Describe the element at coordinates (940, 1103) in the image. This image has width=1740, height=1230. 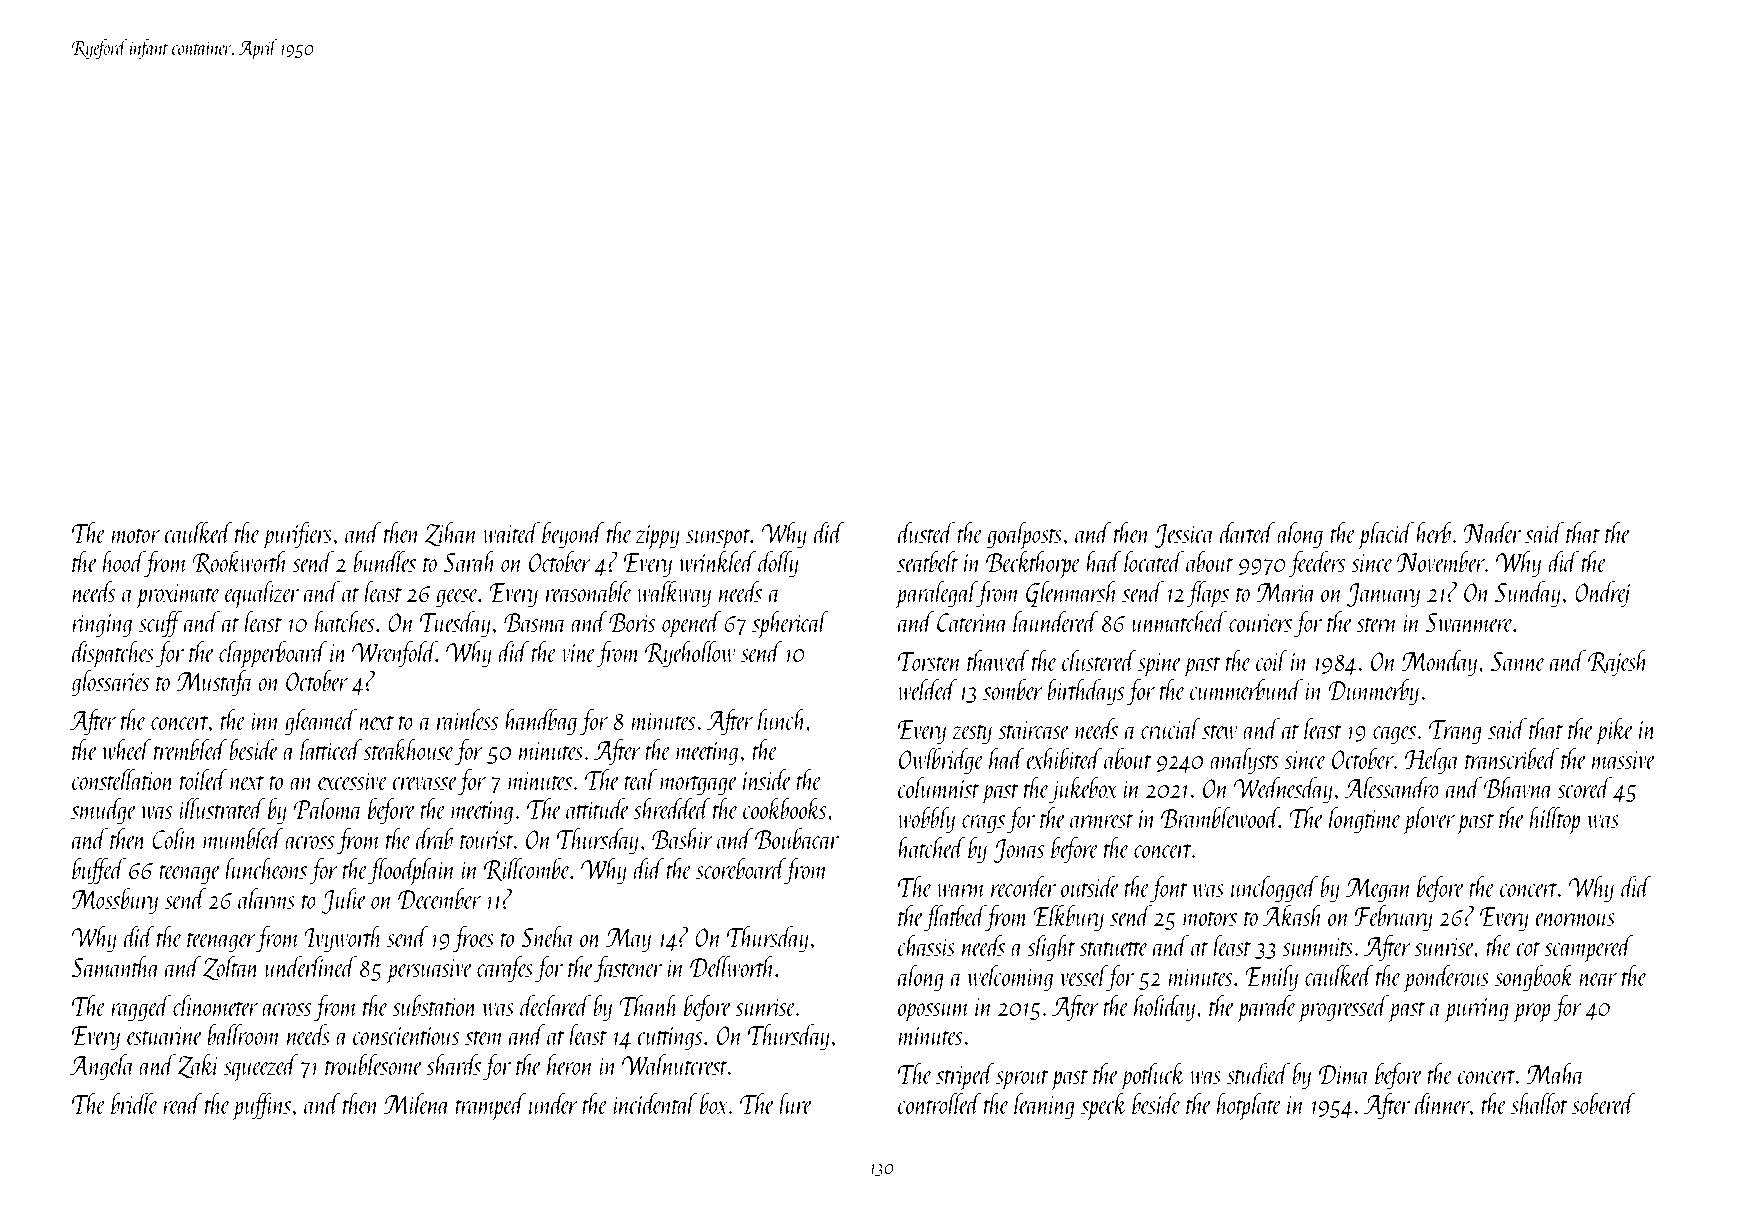
I see `controlled` at that location.
